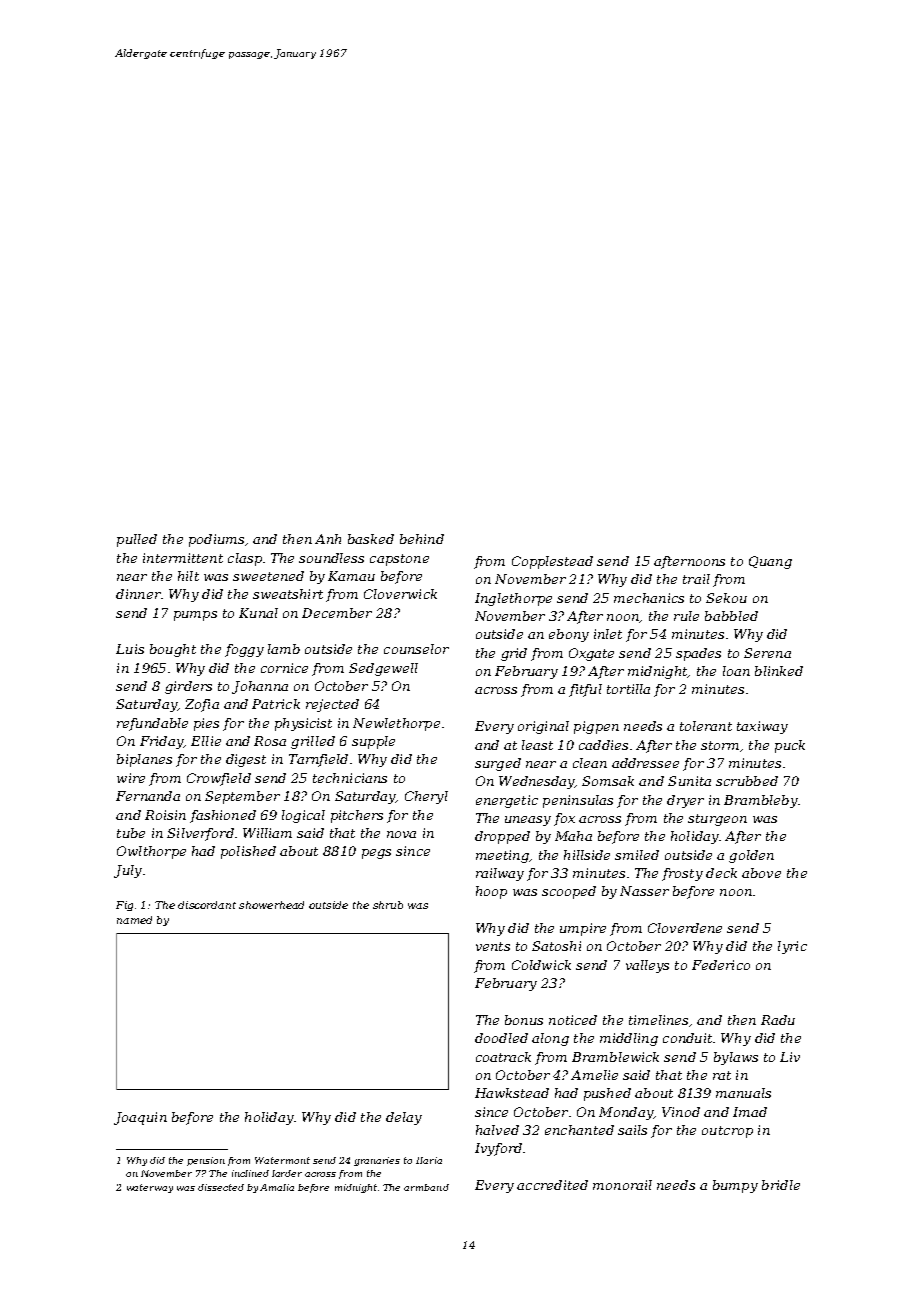 Image resolution: width=924 pixels, height=1308 pixels. I want to click on Joaquin, so click(140, 1118).
